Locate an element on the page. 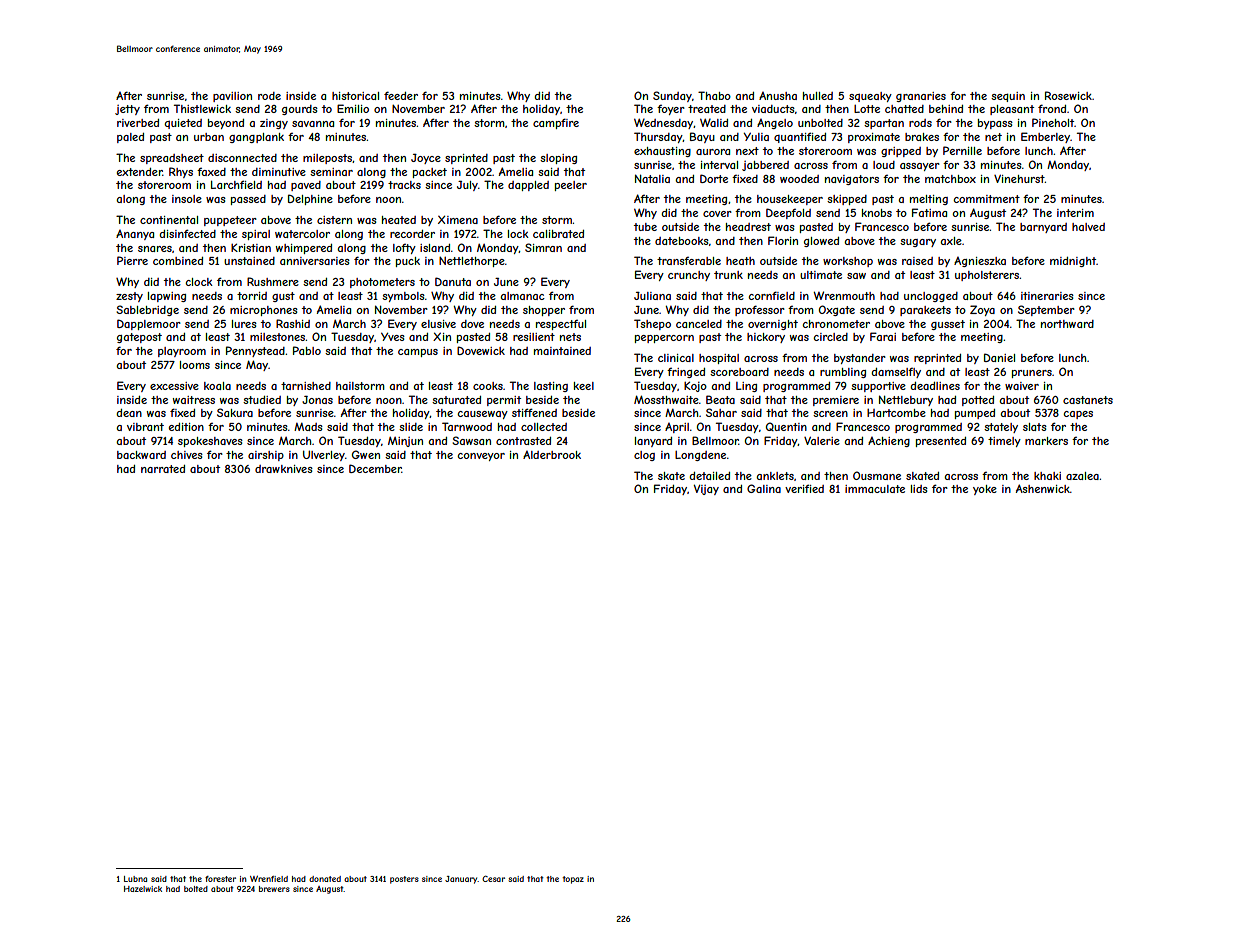  campfire is located at coordinates (556, 123).
